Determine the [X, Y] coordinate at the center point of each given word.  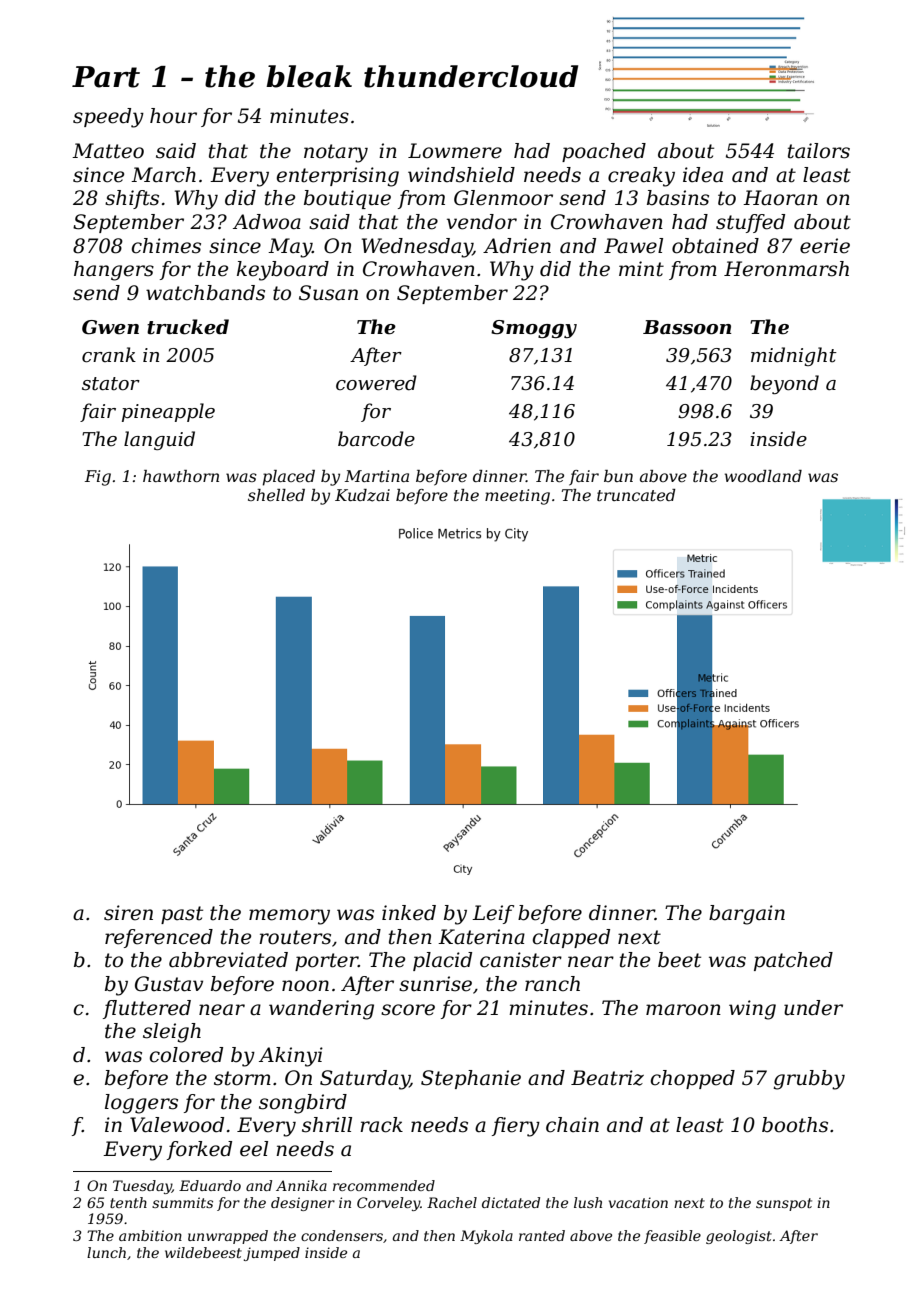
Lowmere [455, 151]
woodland [763, 476]
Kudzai [362, 495]
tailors [819, 151]
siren [128, 913]
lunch [106, 1252]
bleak [309, 76]
